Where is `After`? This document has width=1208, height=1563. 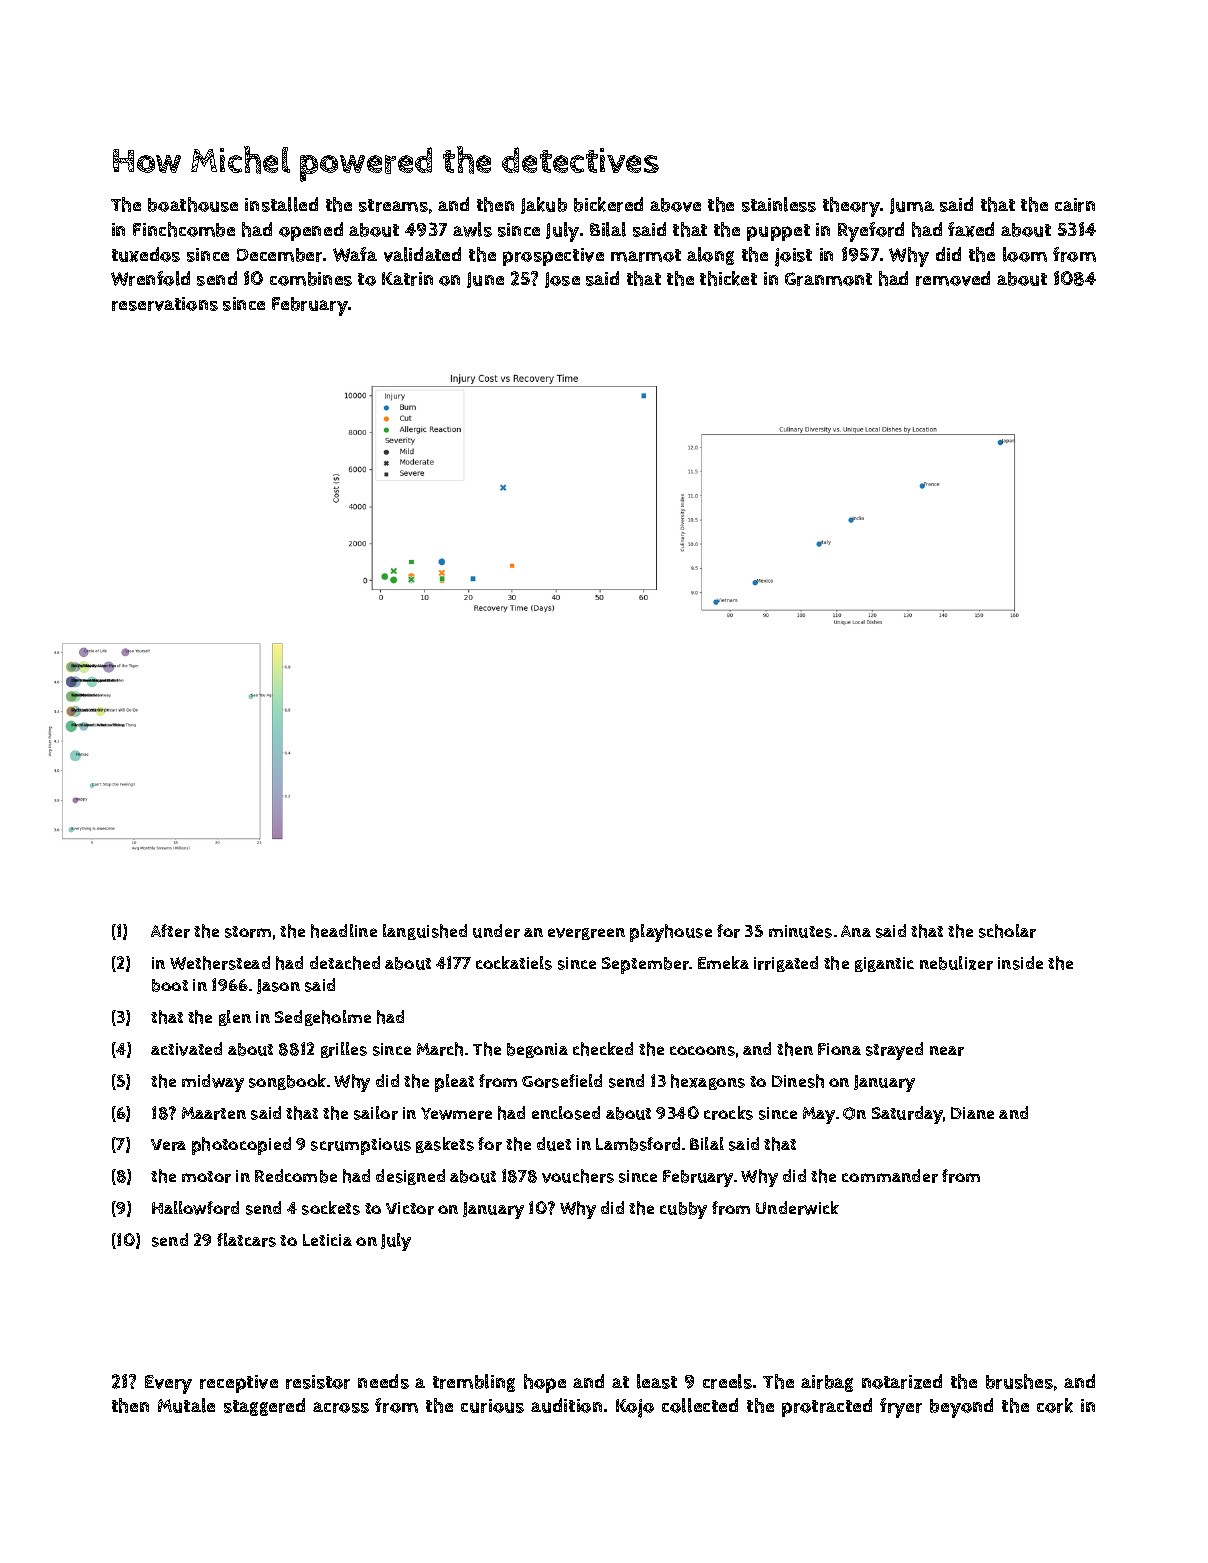 After is located at coordinates (170, 931).
